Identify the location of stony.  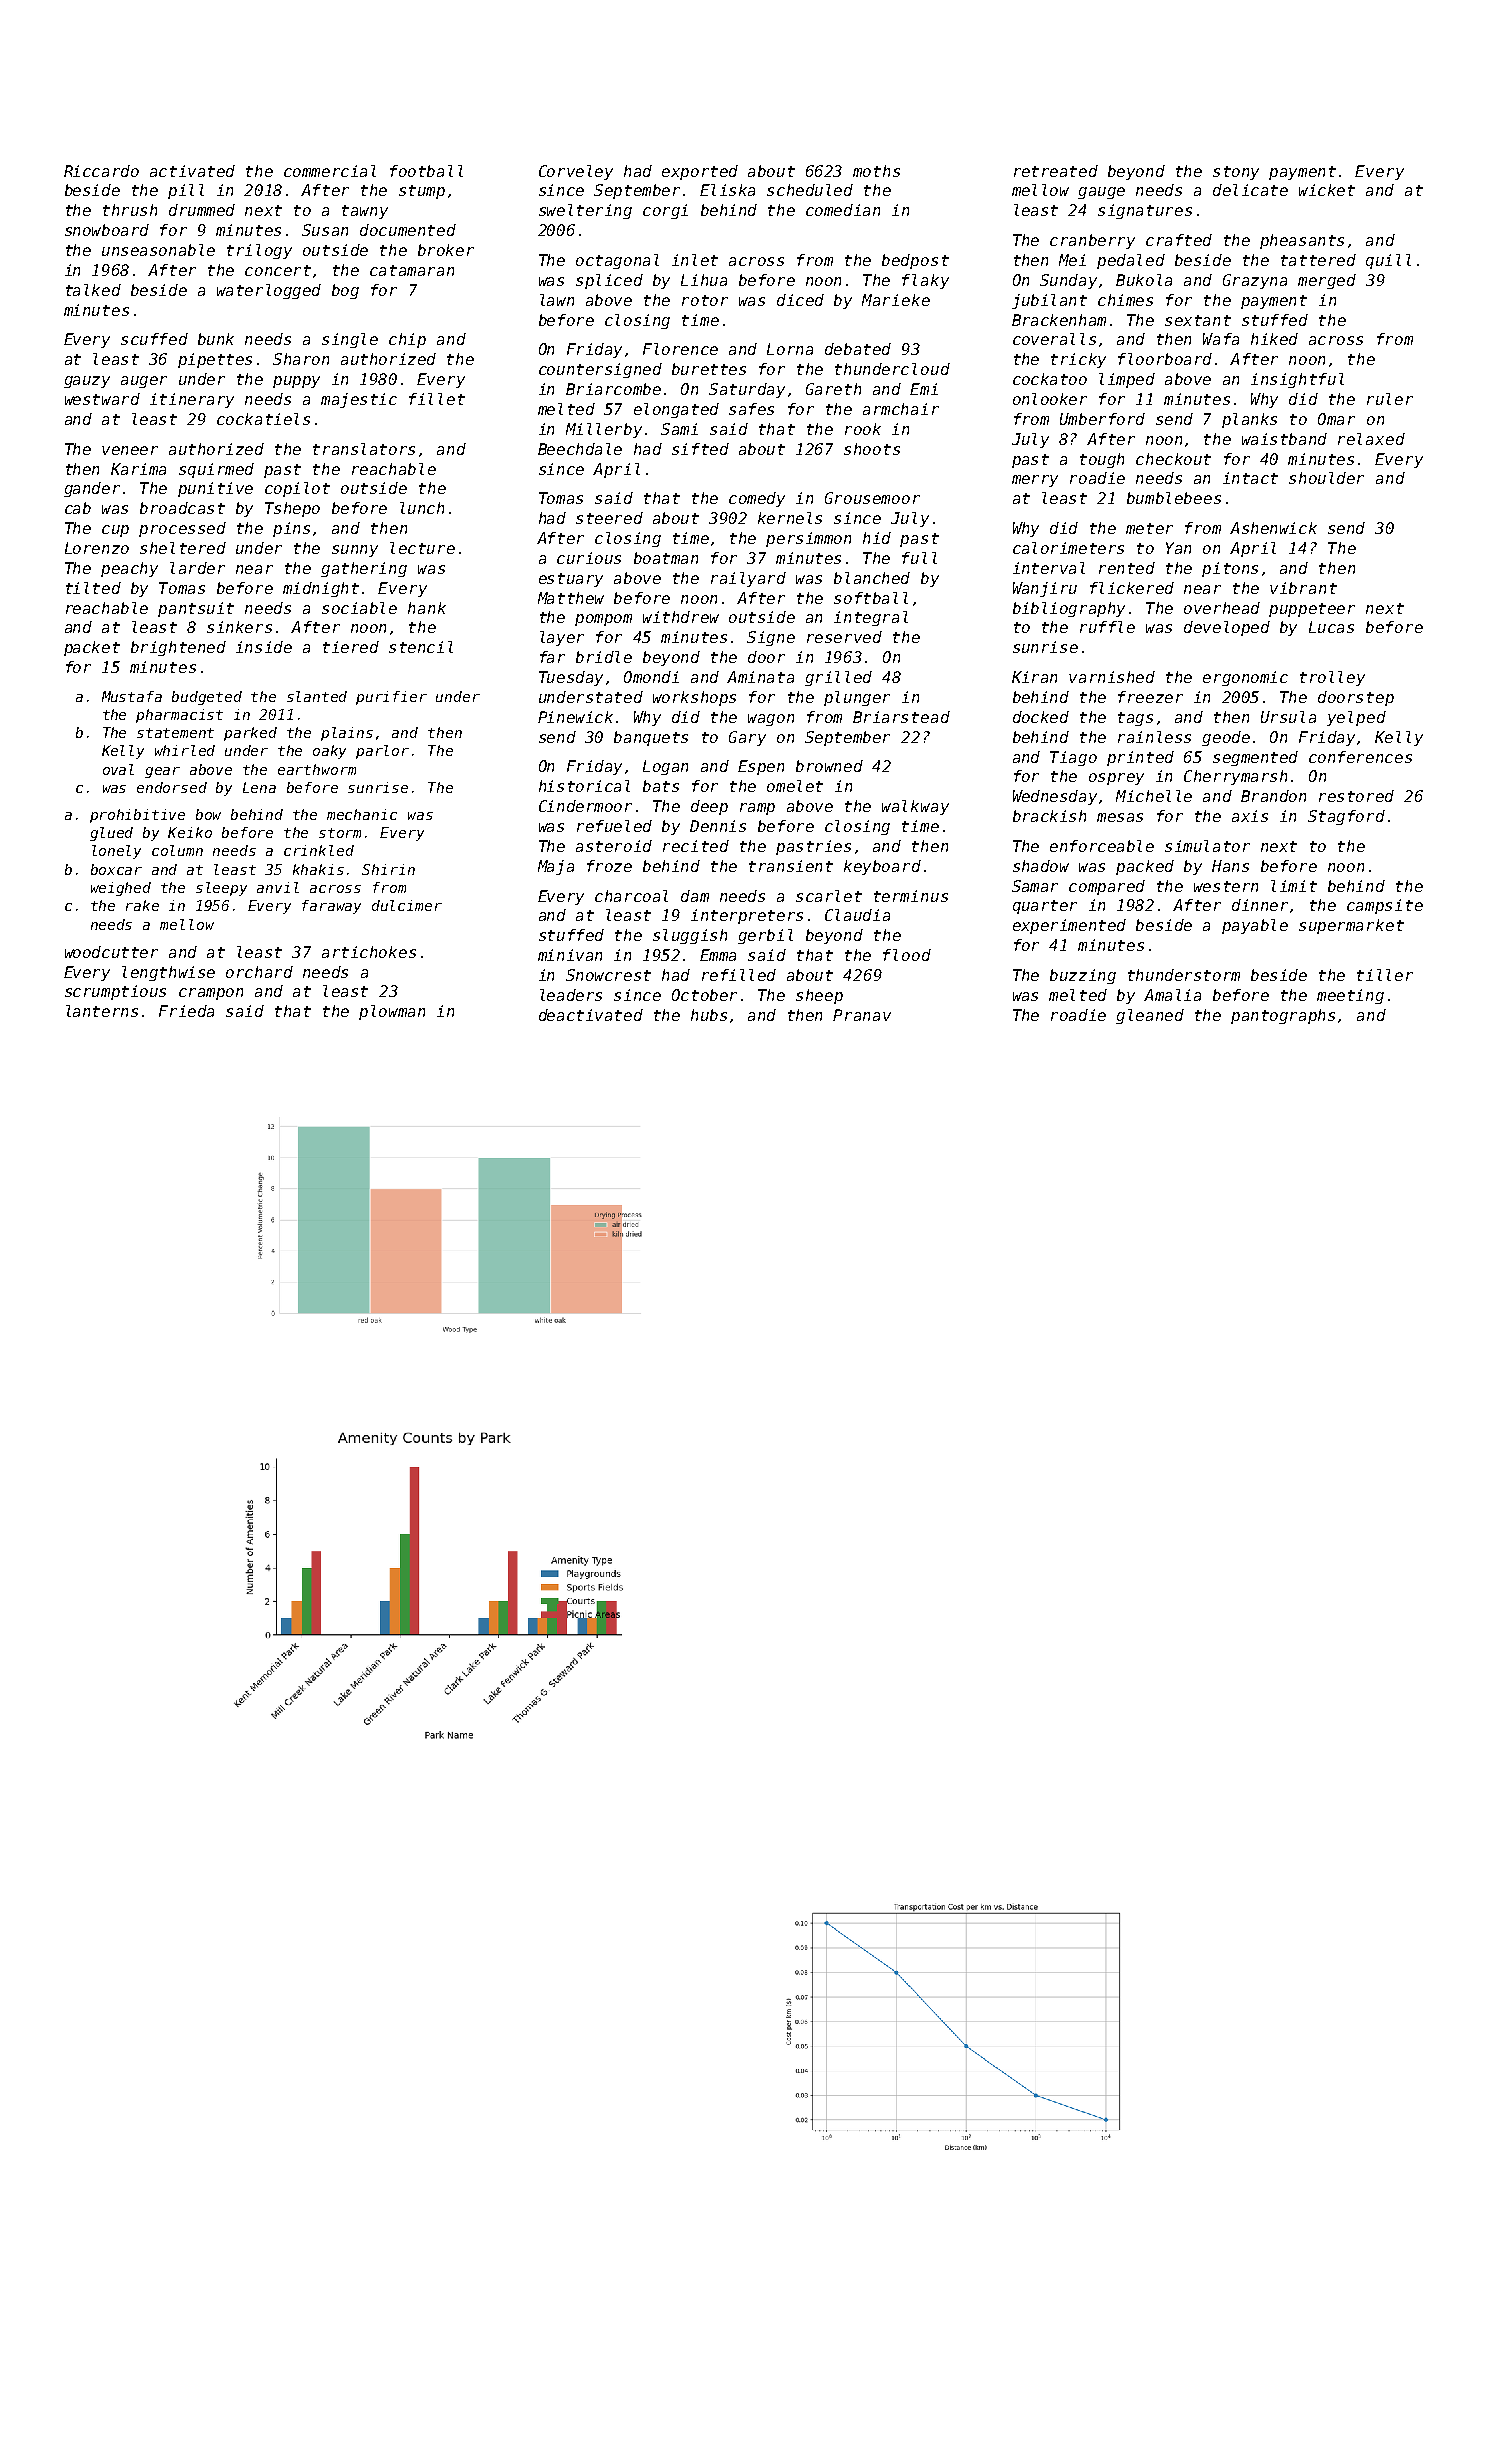
(1236, 173).
